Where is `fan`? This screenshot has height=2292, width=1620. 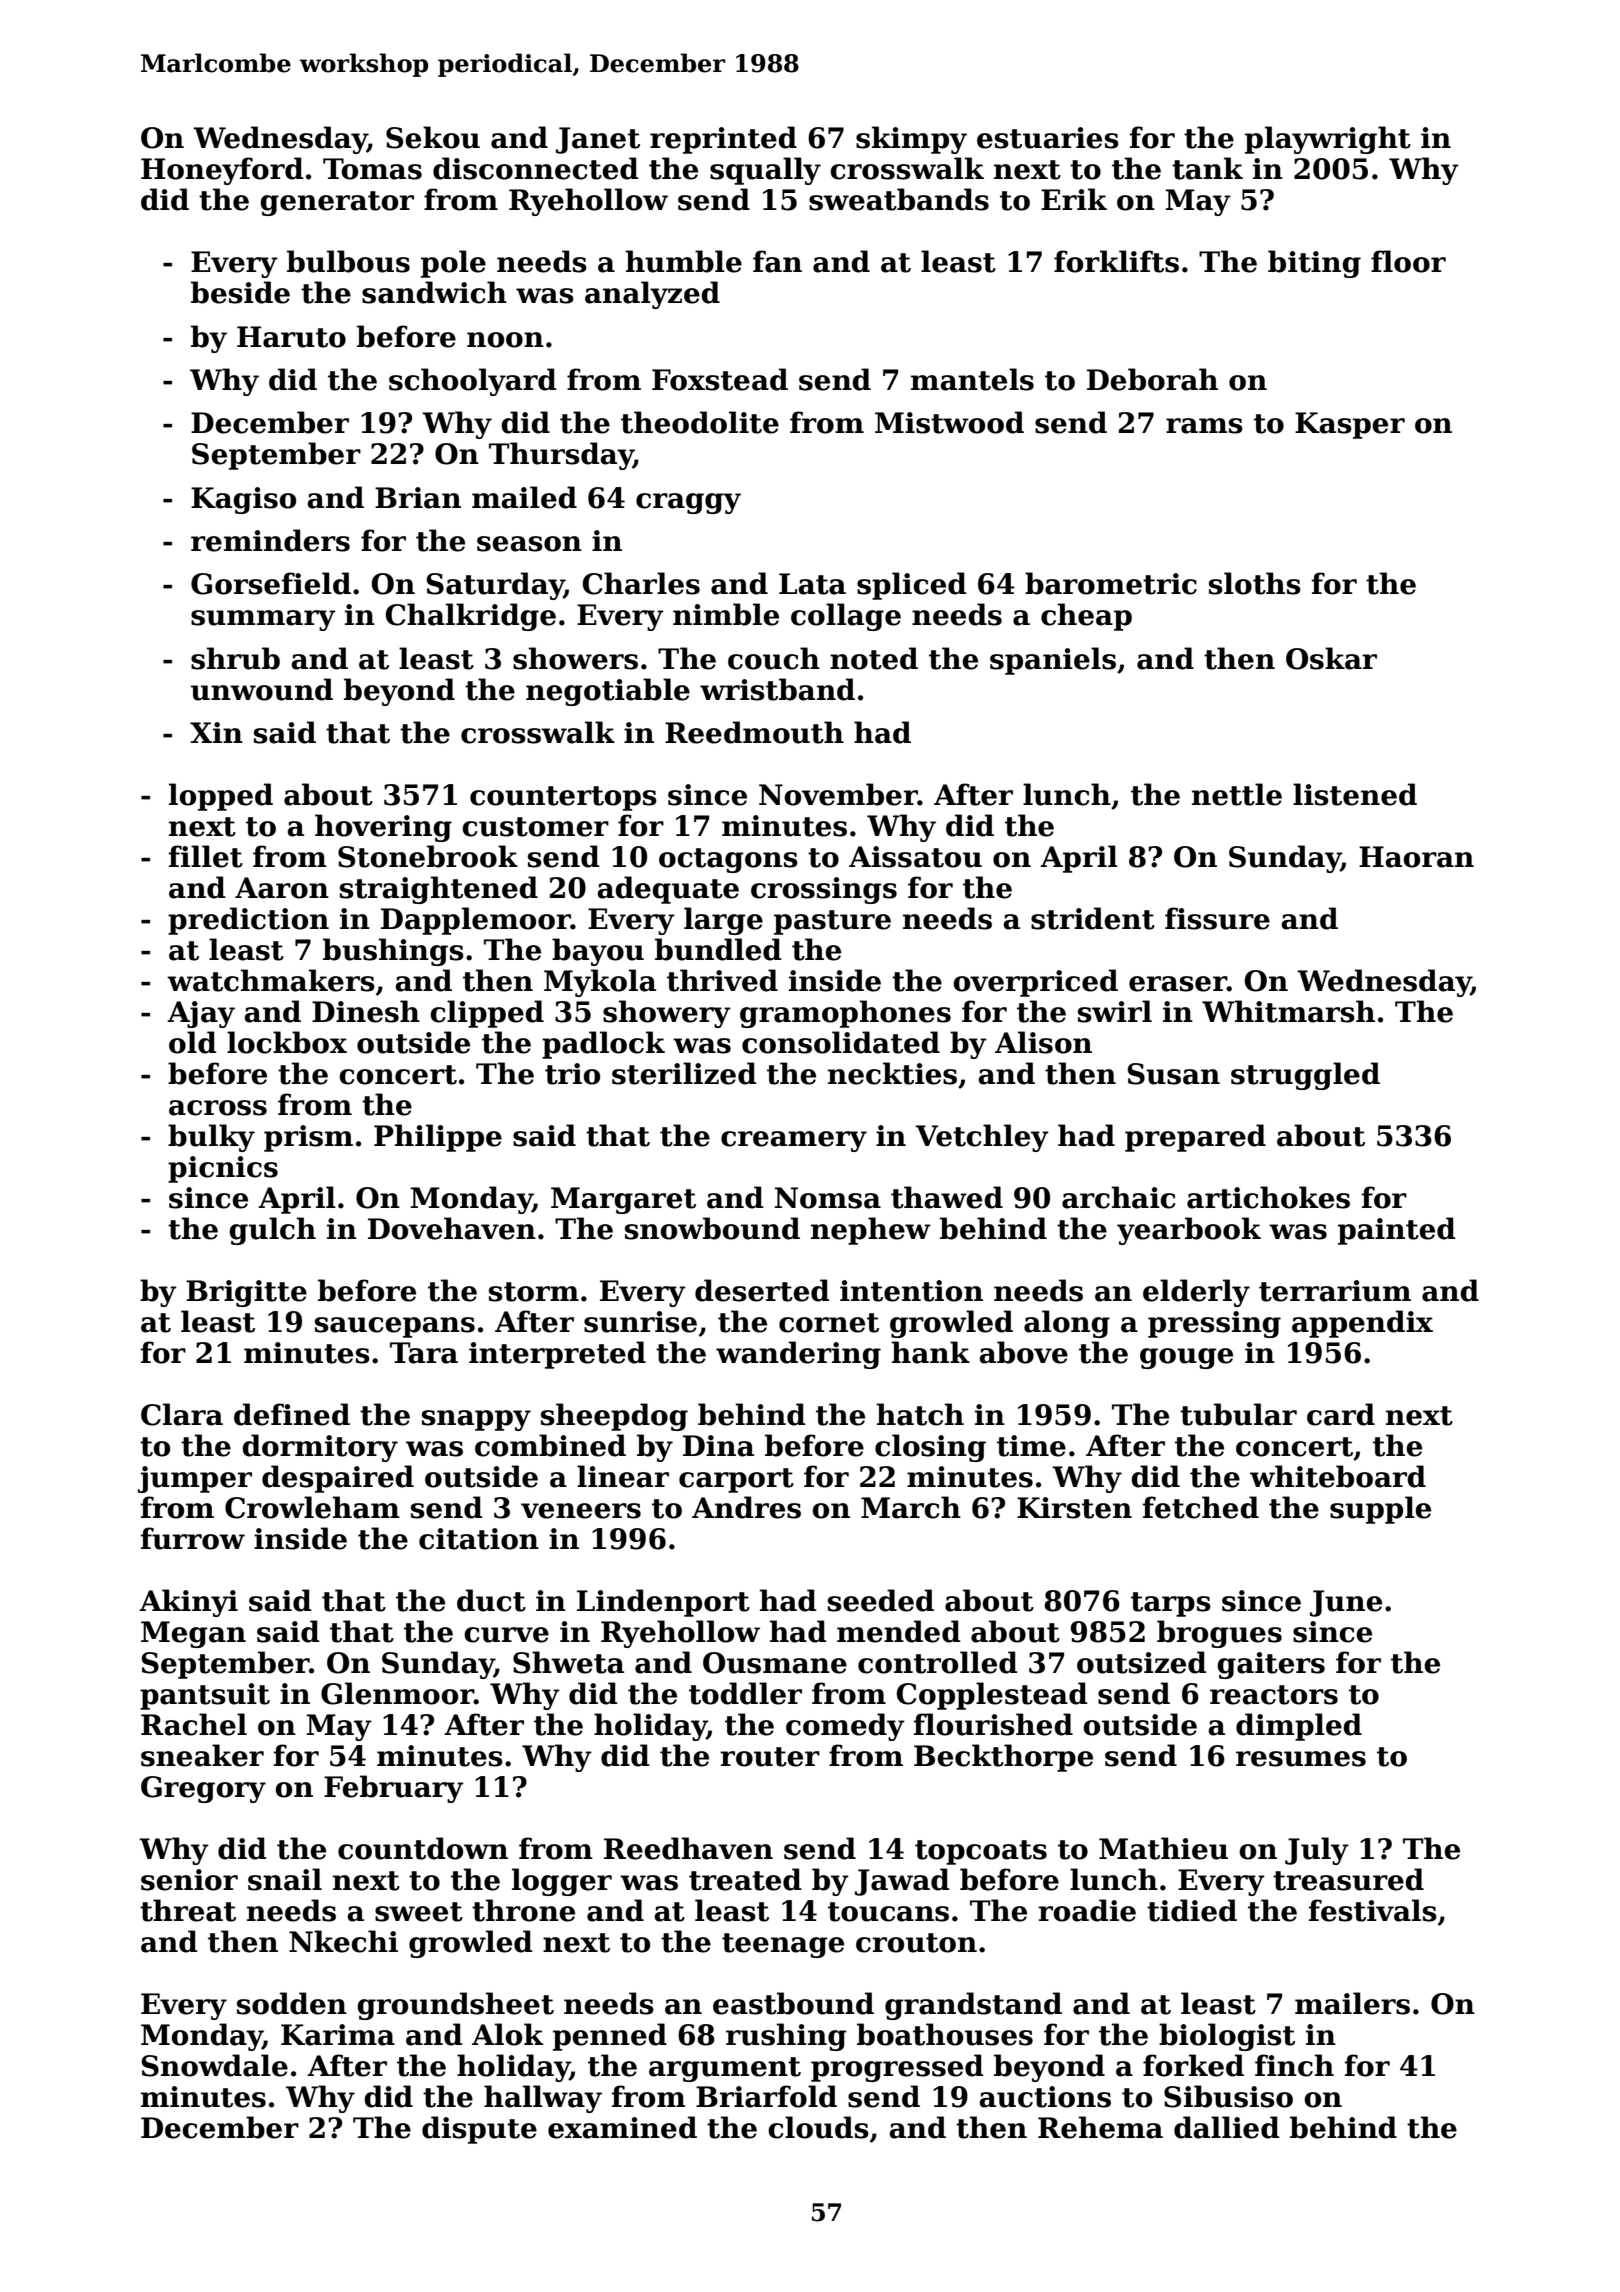 fan is located at coordinates (777, 261).
